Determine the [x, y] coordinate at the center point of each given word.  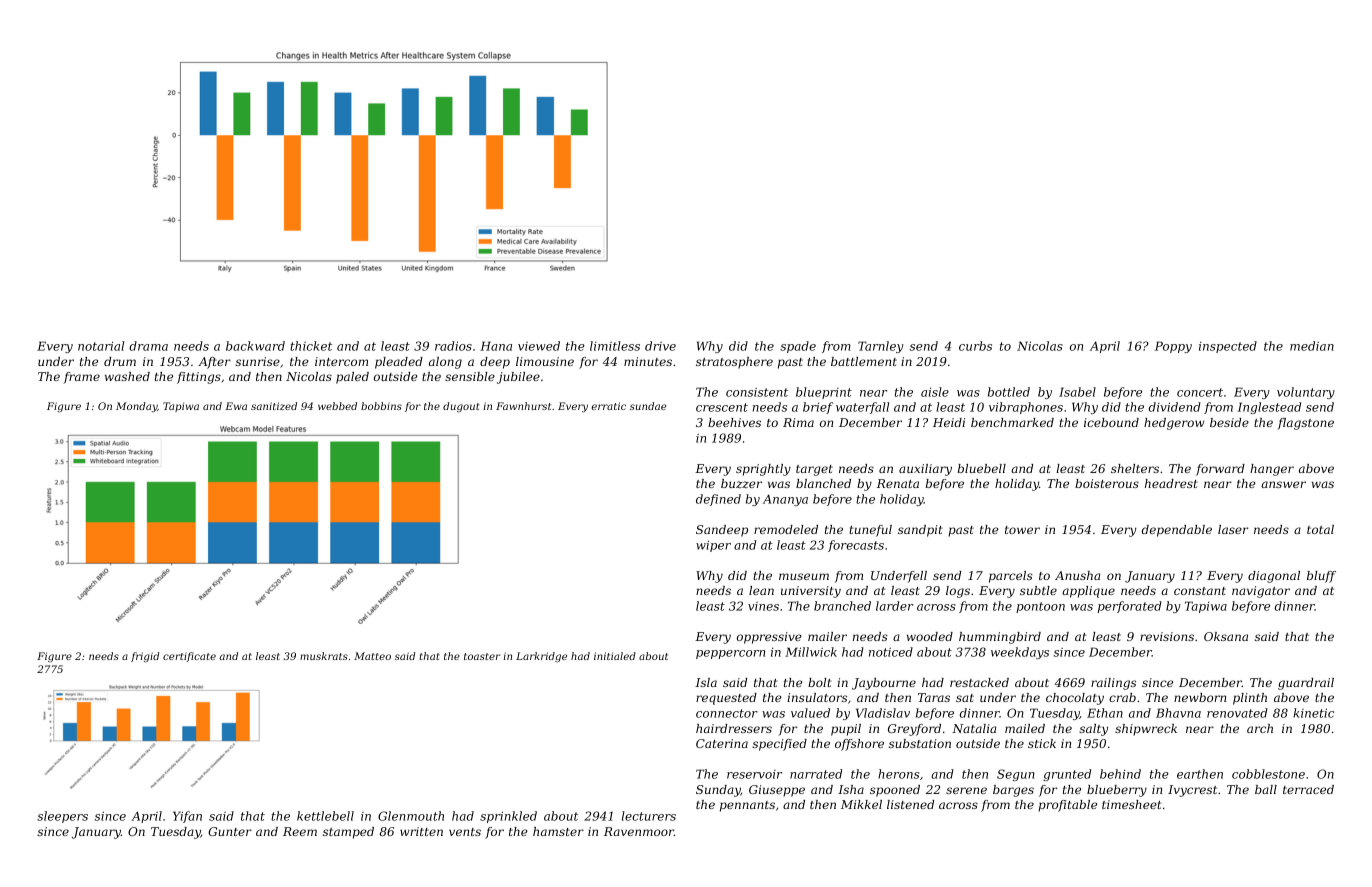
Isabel [1077, 392]
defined [718, 500]
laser [1233, 529]
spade [798, 347]
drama [148, 346]
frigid [145, 657]
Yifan [187, 817]
